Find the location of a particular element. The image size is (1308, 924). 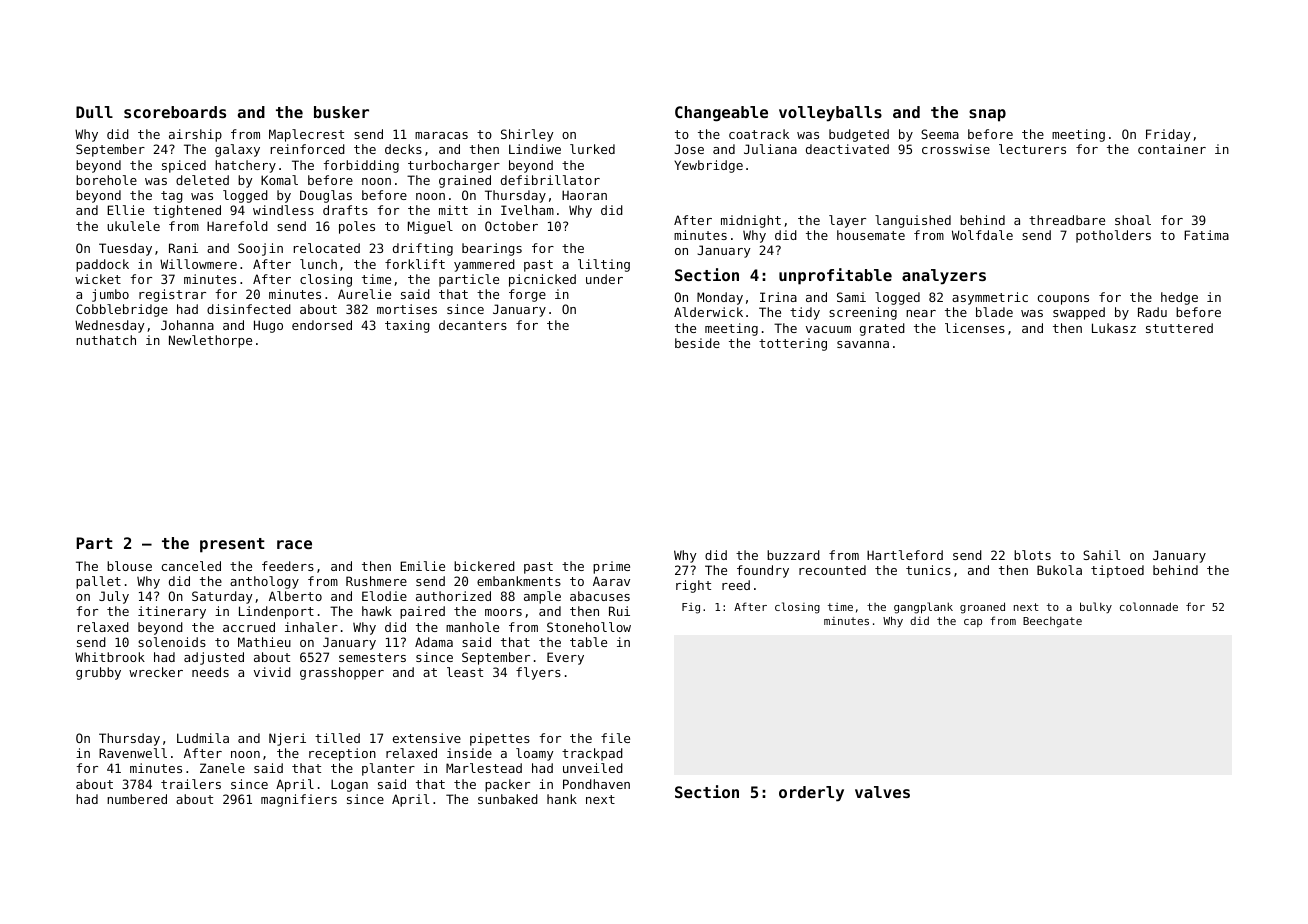

ukulele is located at coordinates (133, 226).
